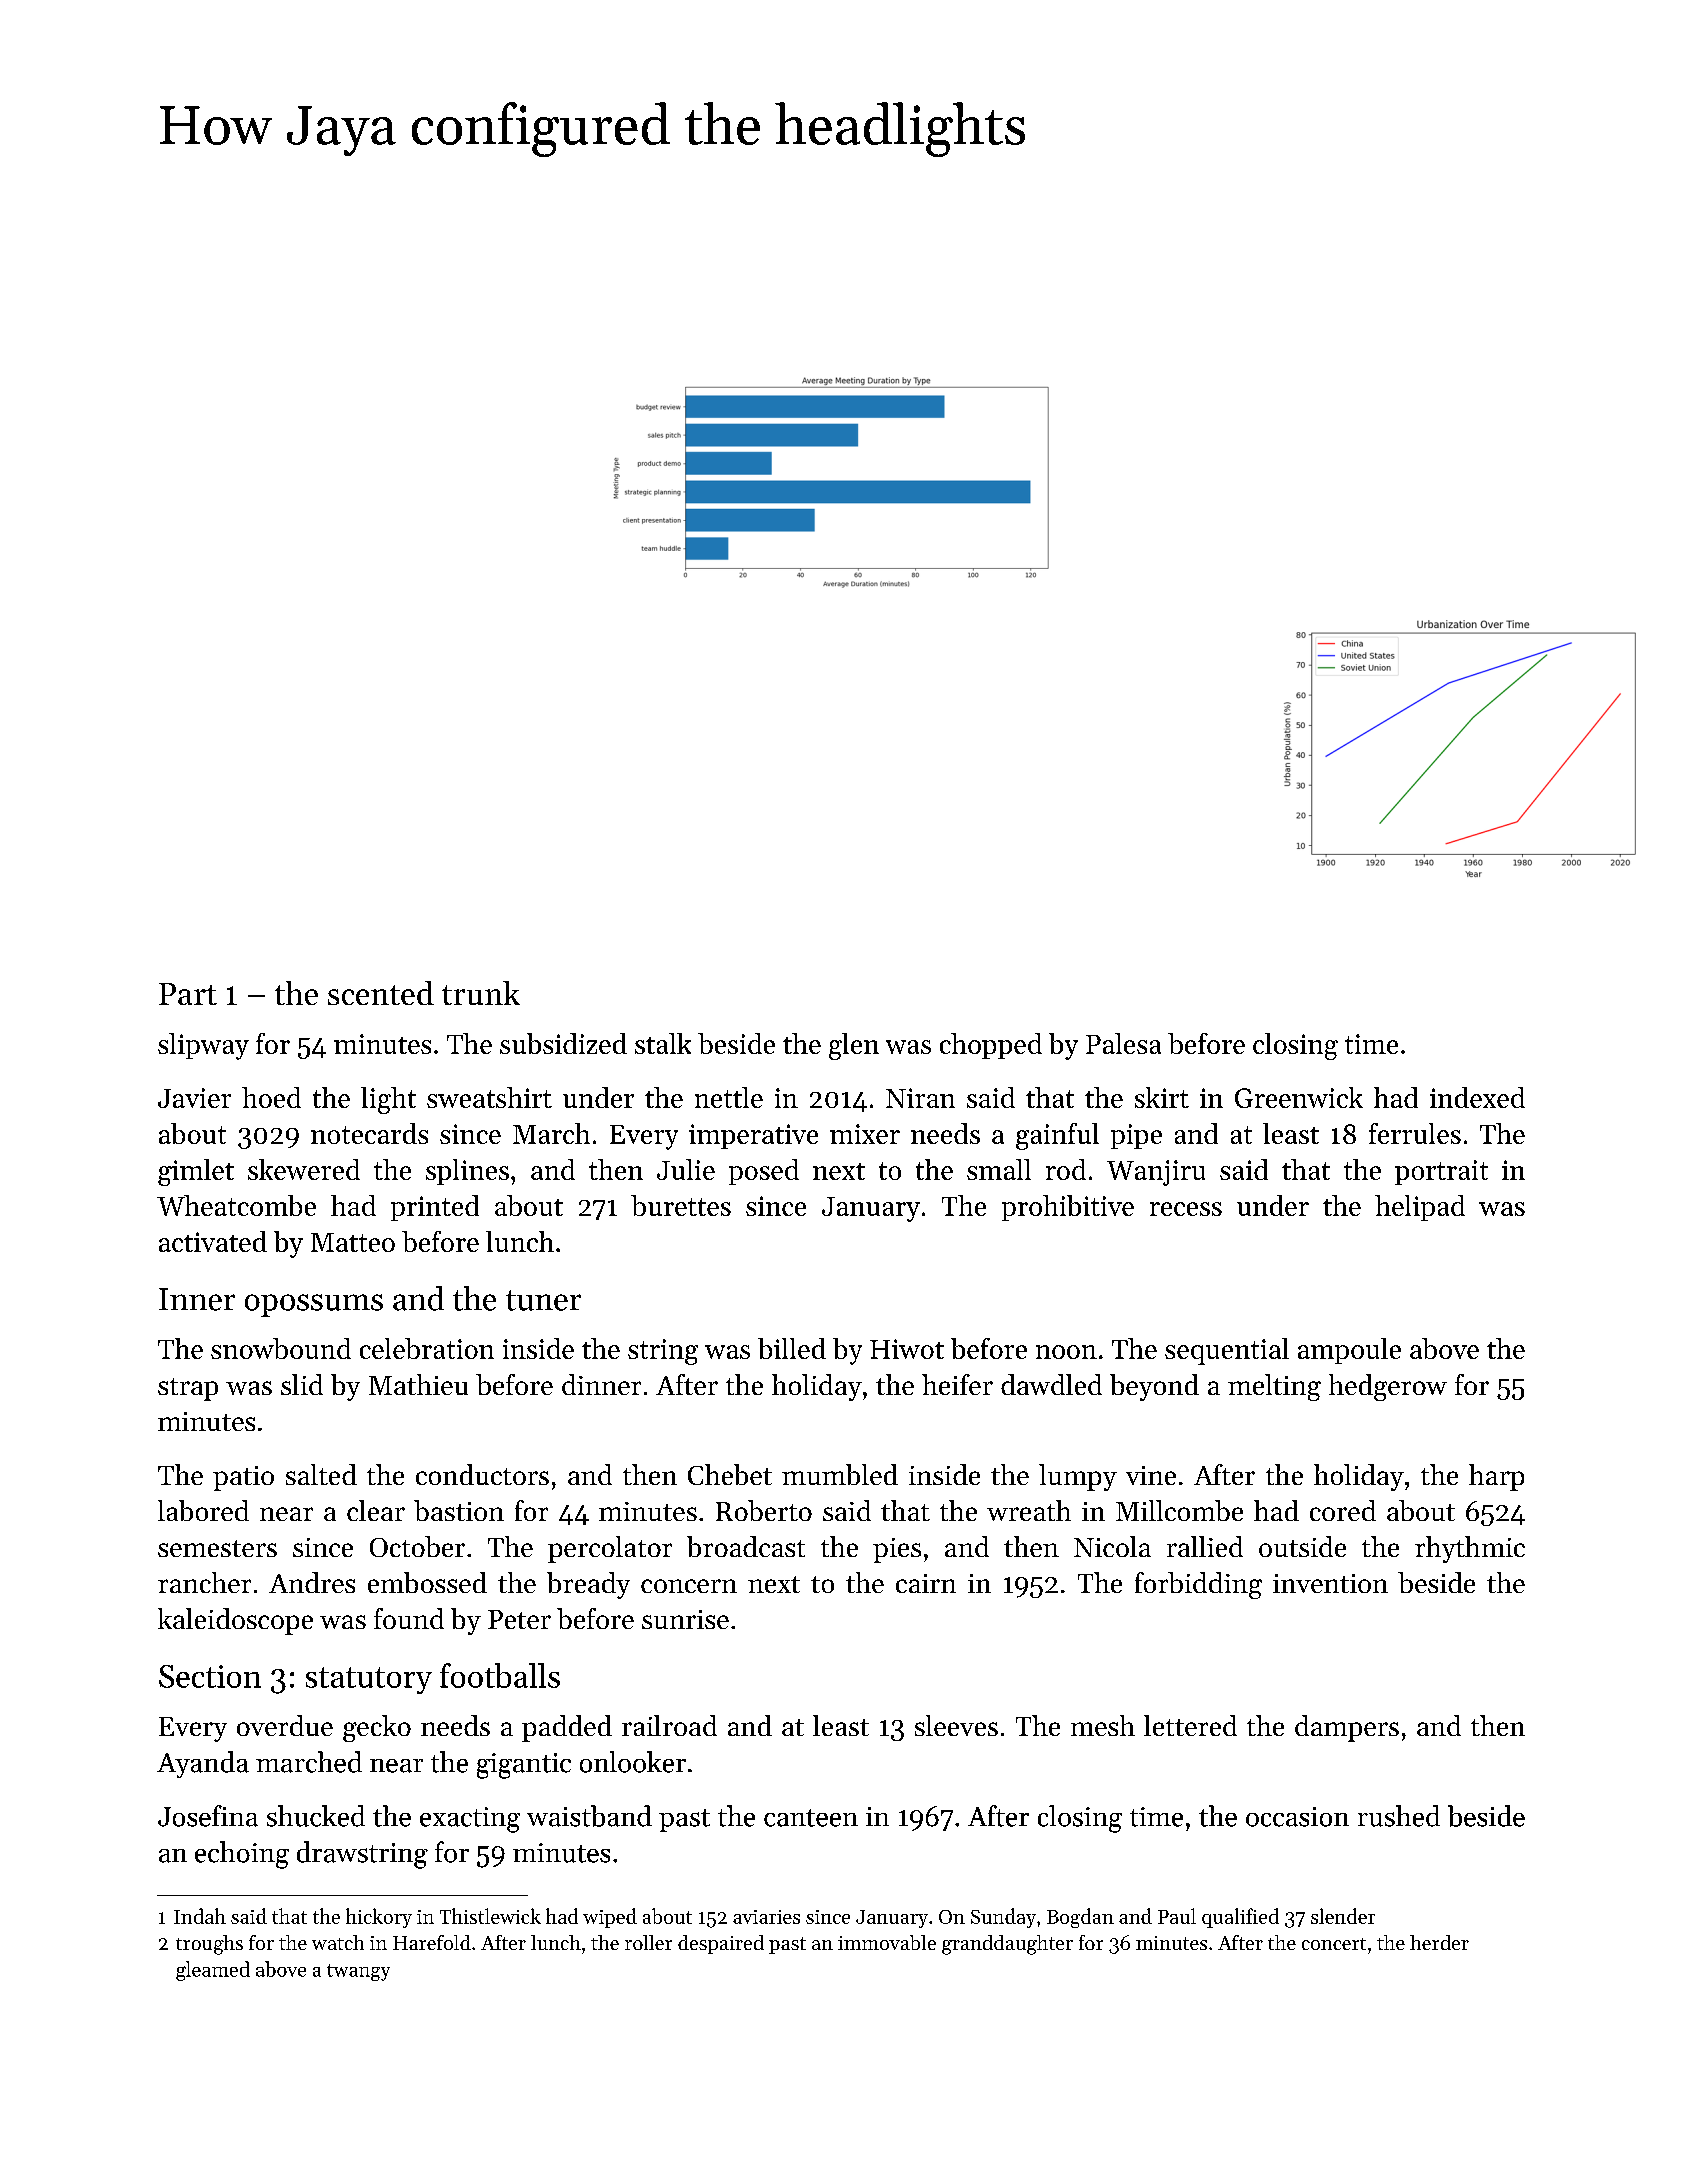  Describe the element at coordinates (681, 1205) in the page. I see `burettes` at that location.
